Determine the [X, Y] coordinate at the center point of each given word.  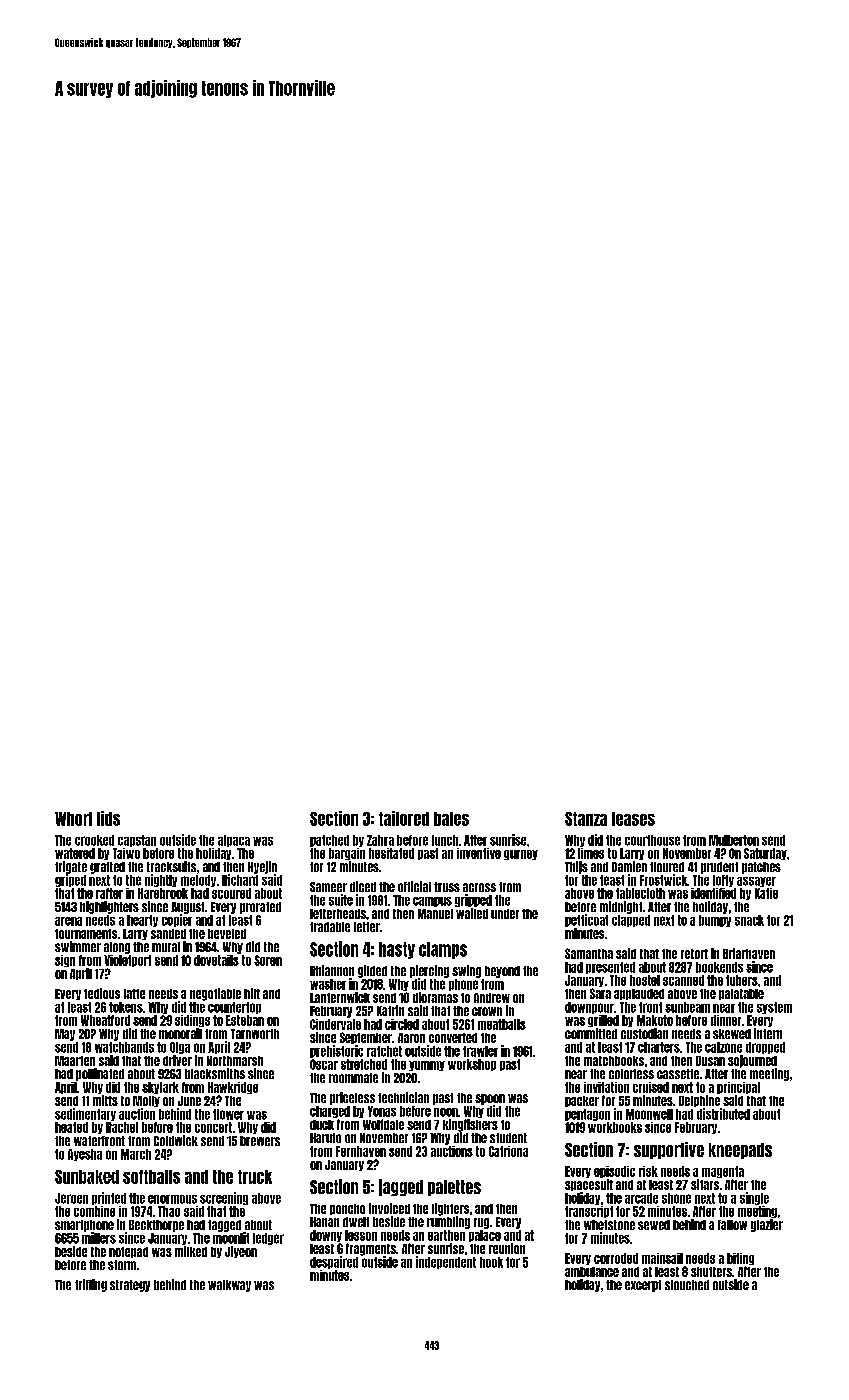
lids [108, 818]
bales [451, 819]
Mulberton [734, 840]
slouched [687, 1285]
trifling [91, 1285]
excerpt [643, 1286]
